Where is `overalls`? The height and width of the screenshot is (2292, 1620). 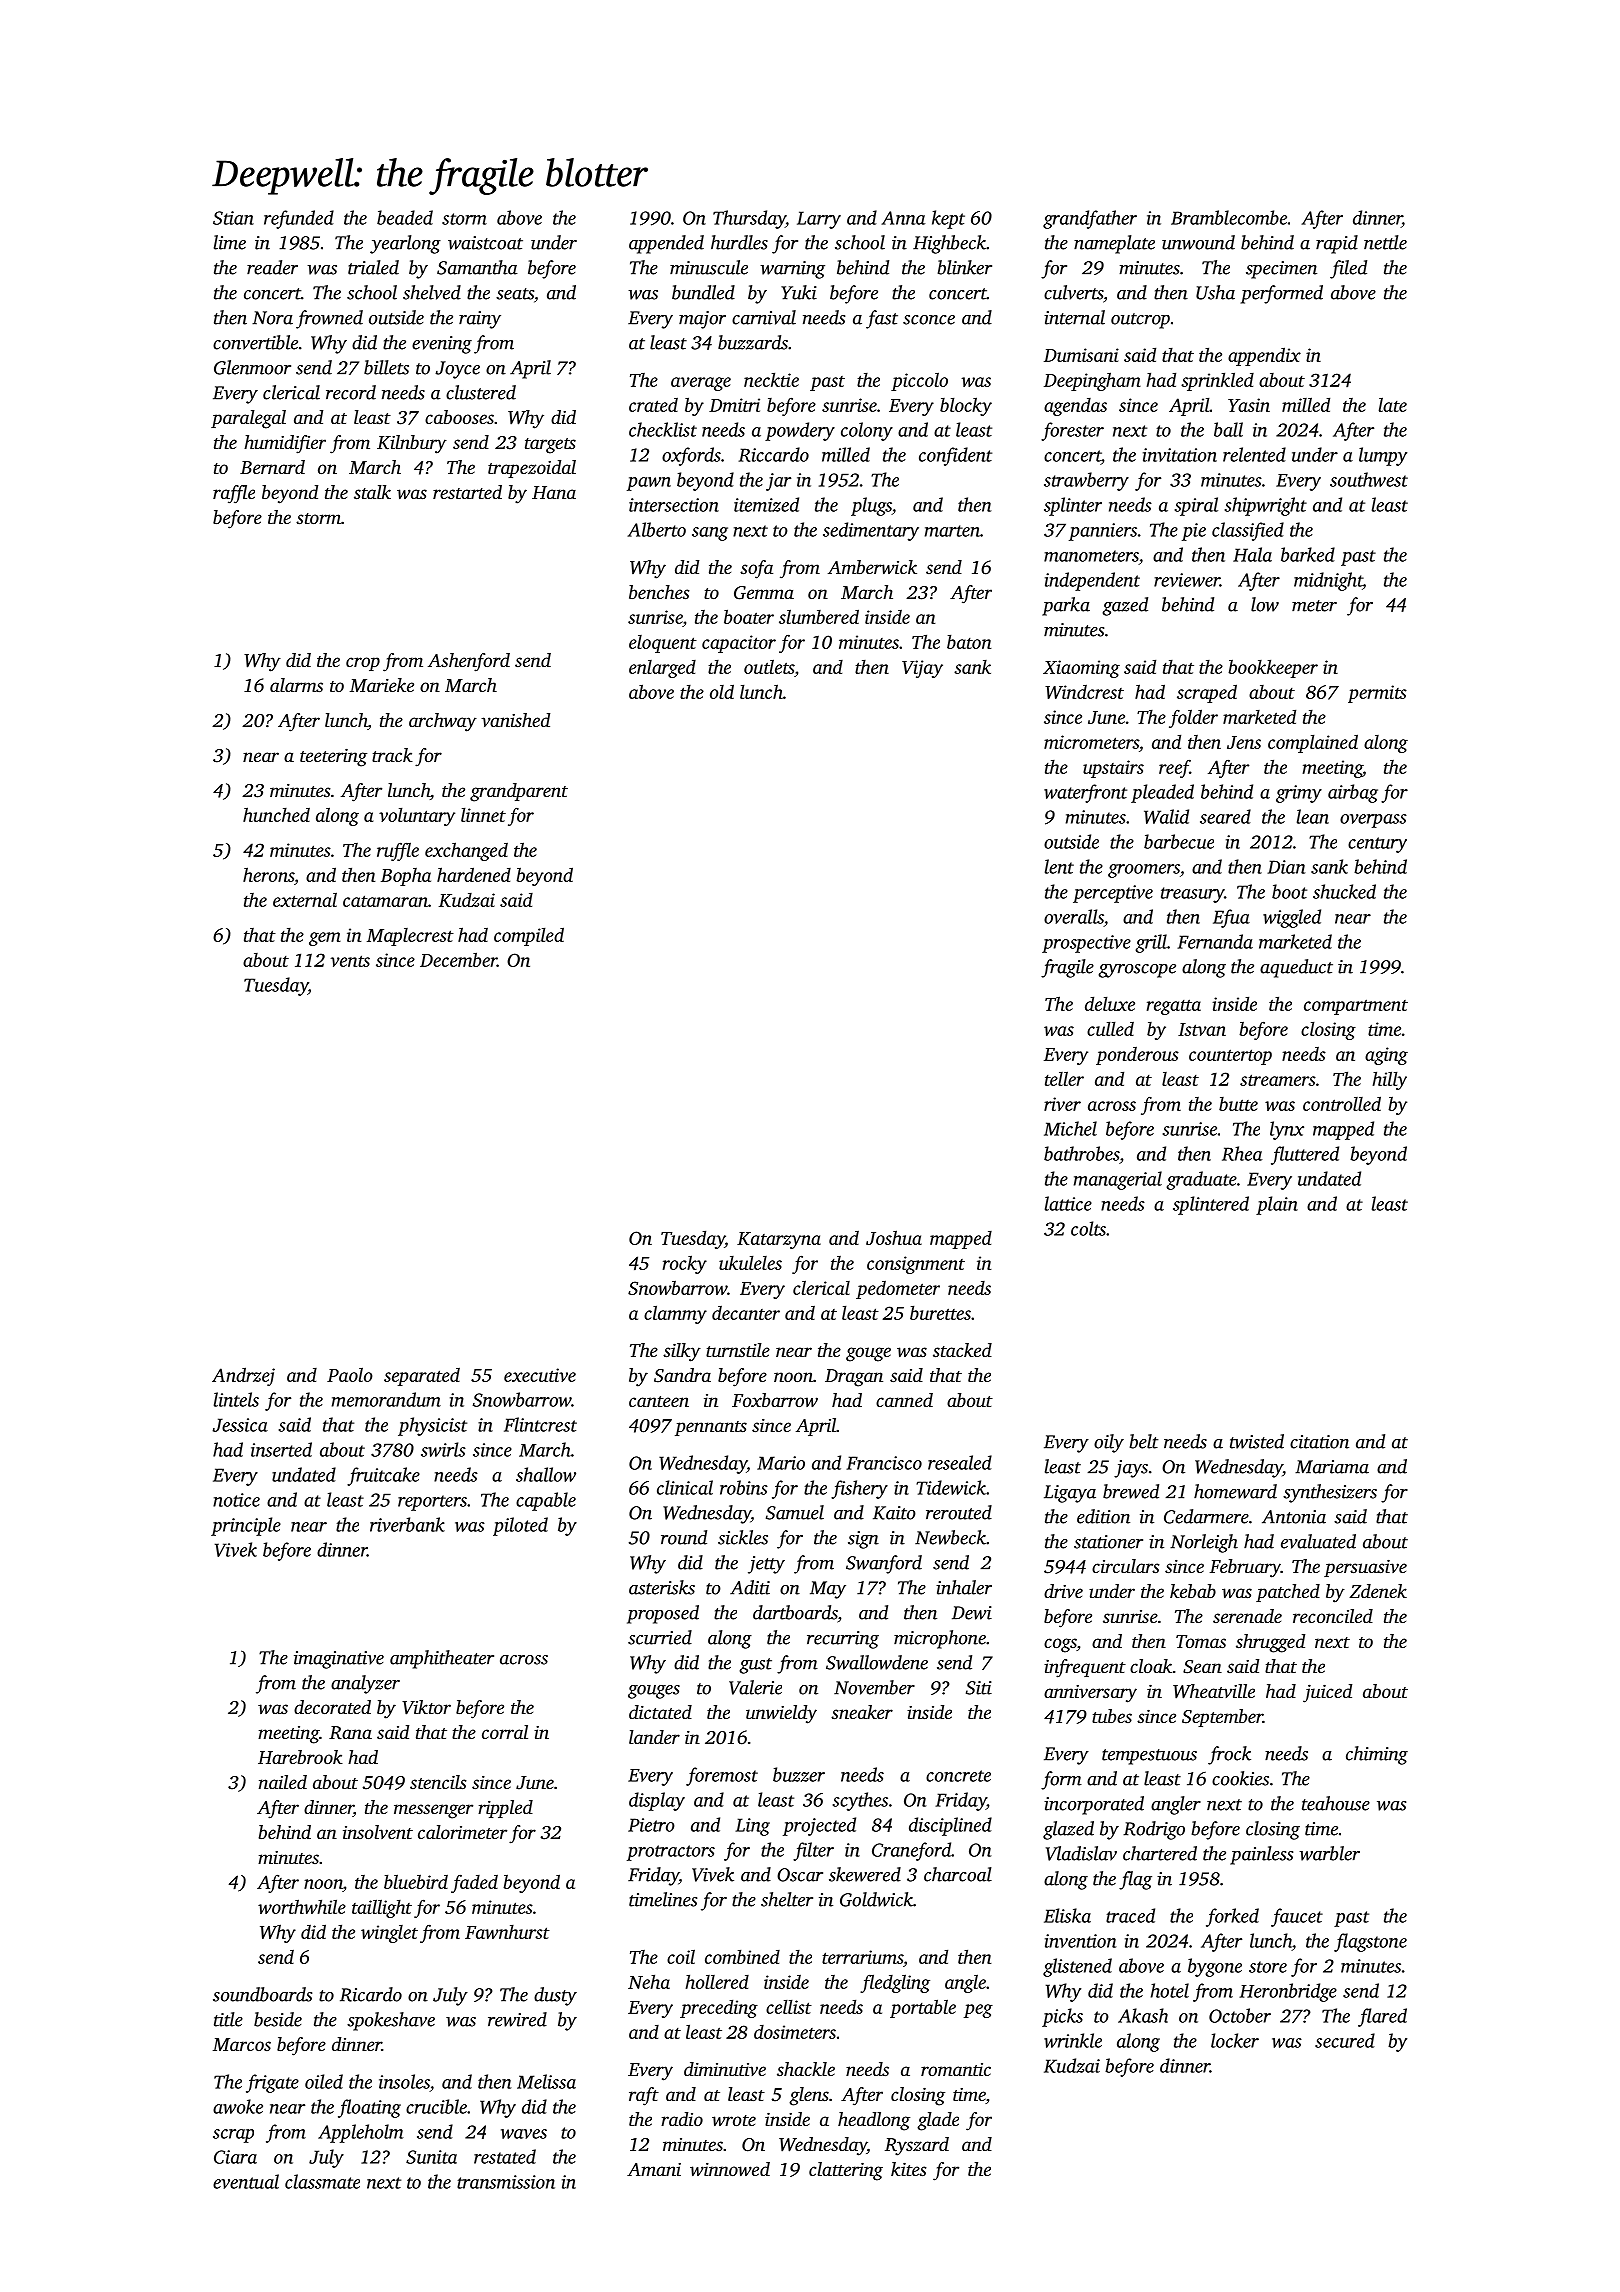
overalls is located at coordinates (1074, 916).
